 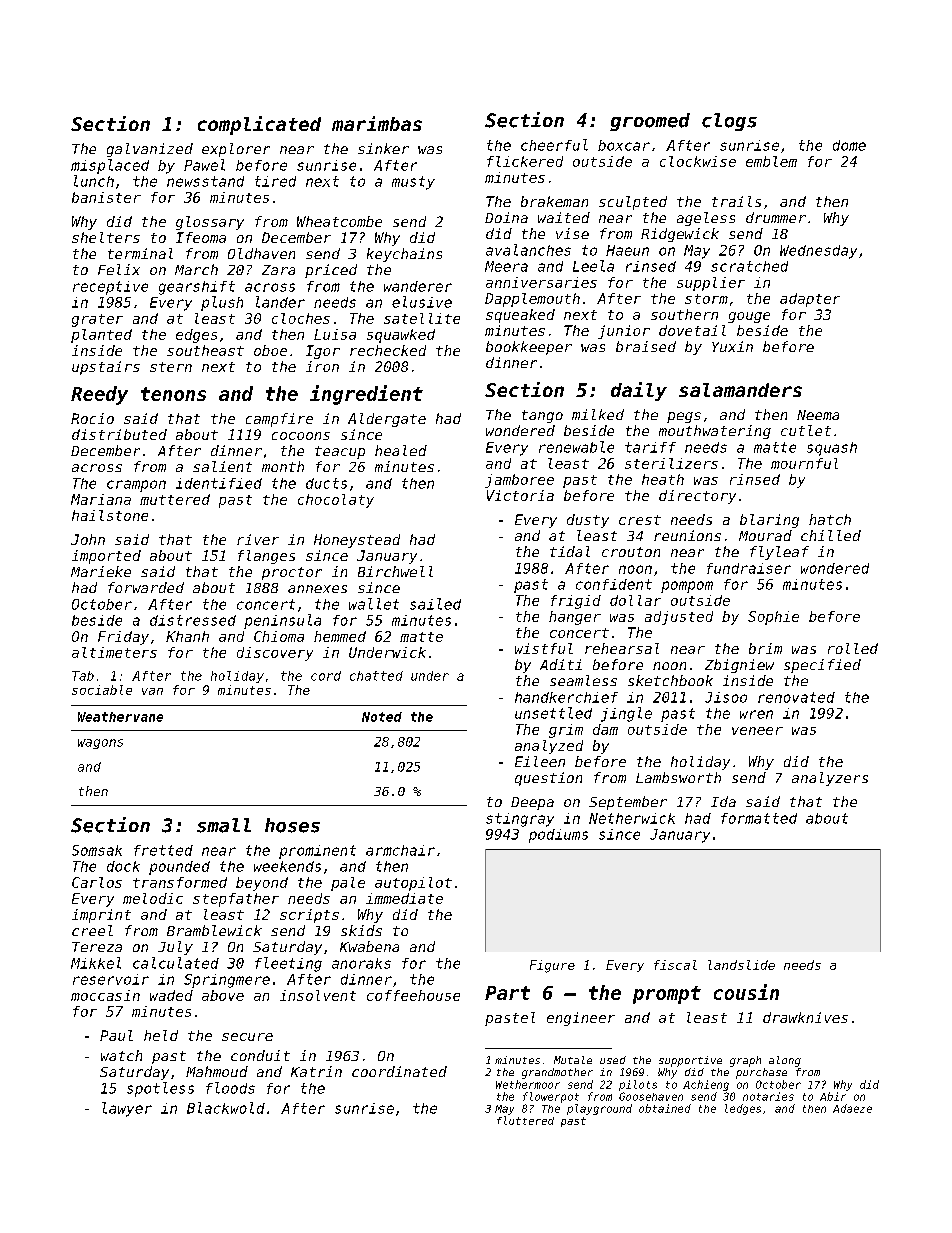 I want to click on fluttered, so click(x=525, y=1120).
